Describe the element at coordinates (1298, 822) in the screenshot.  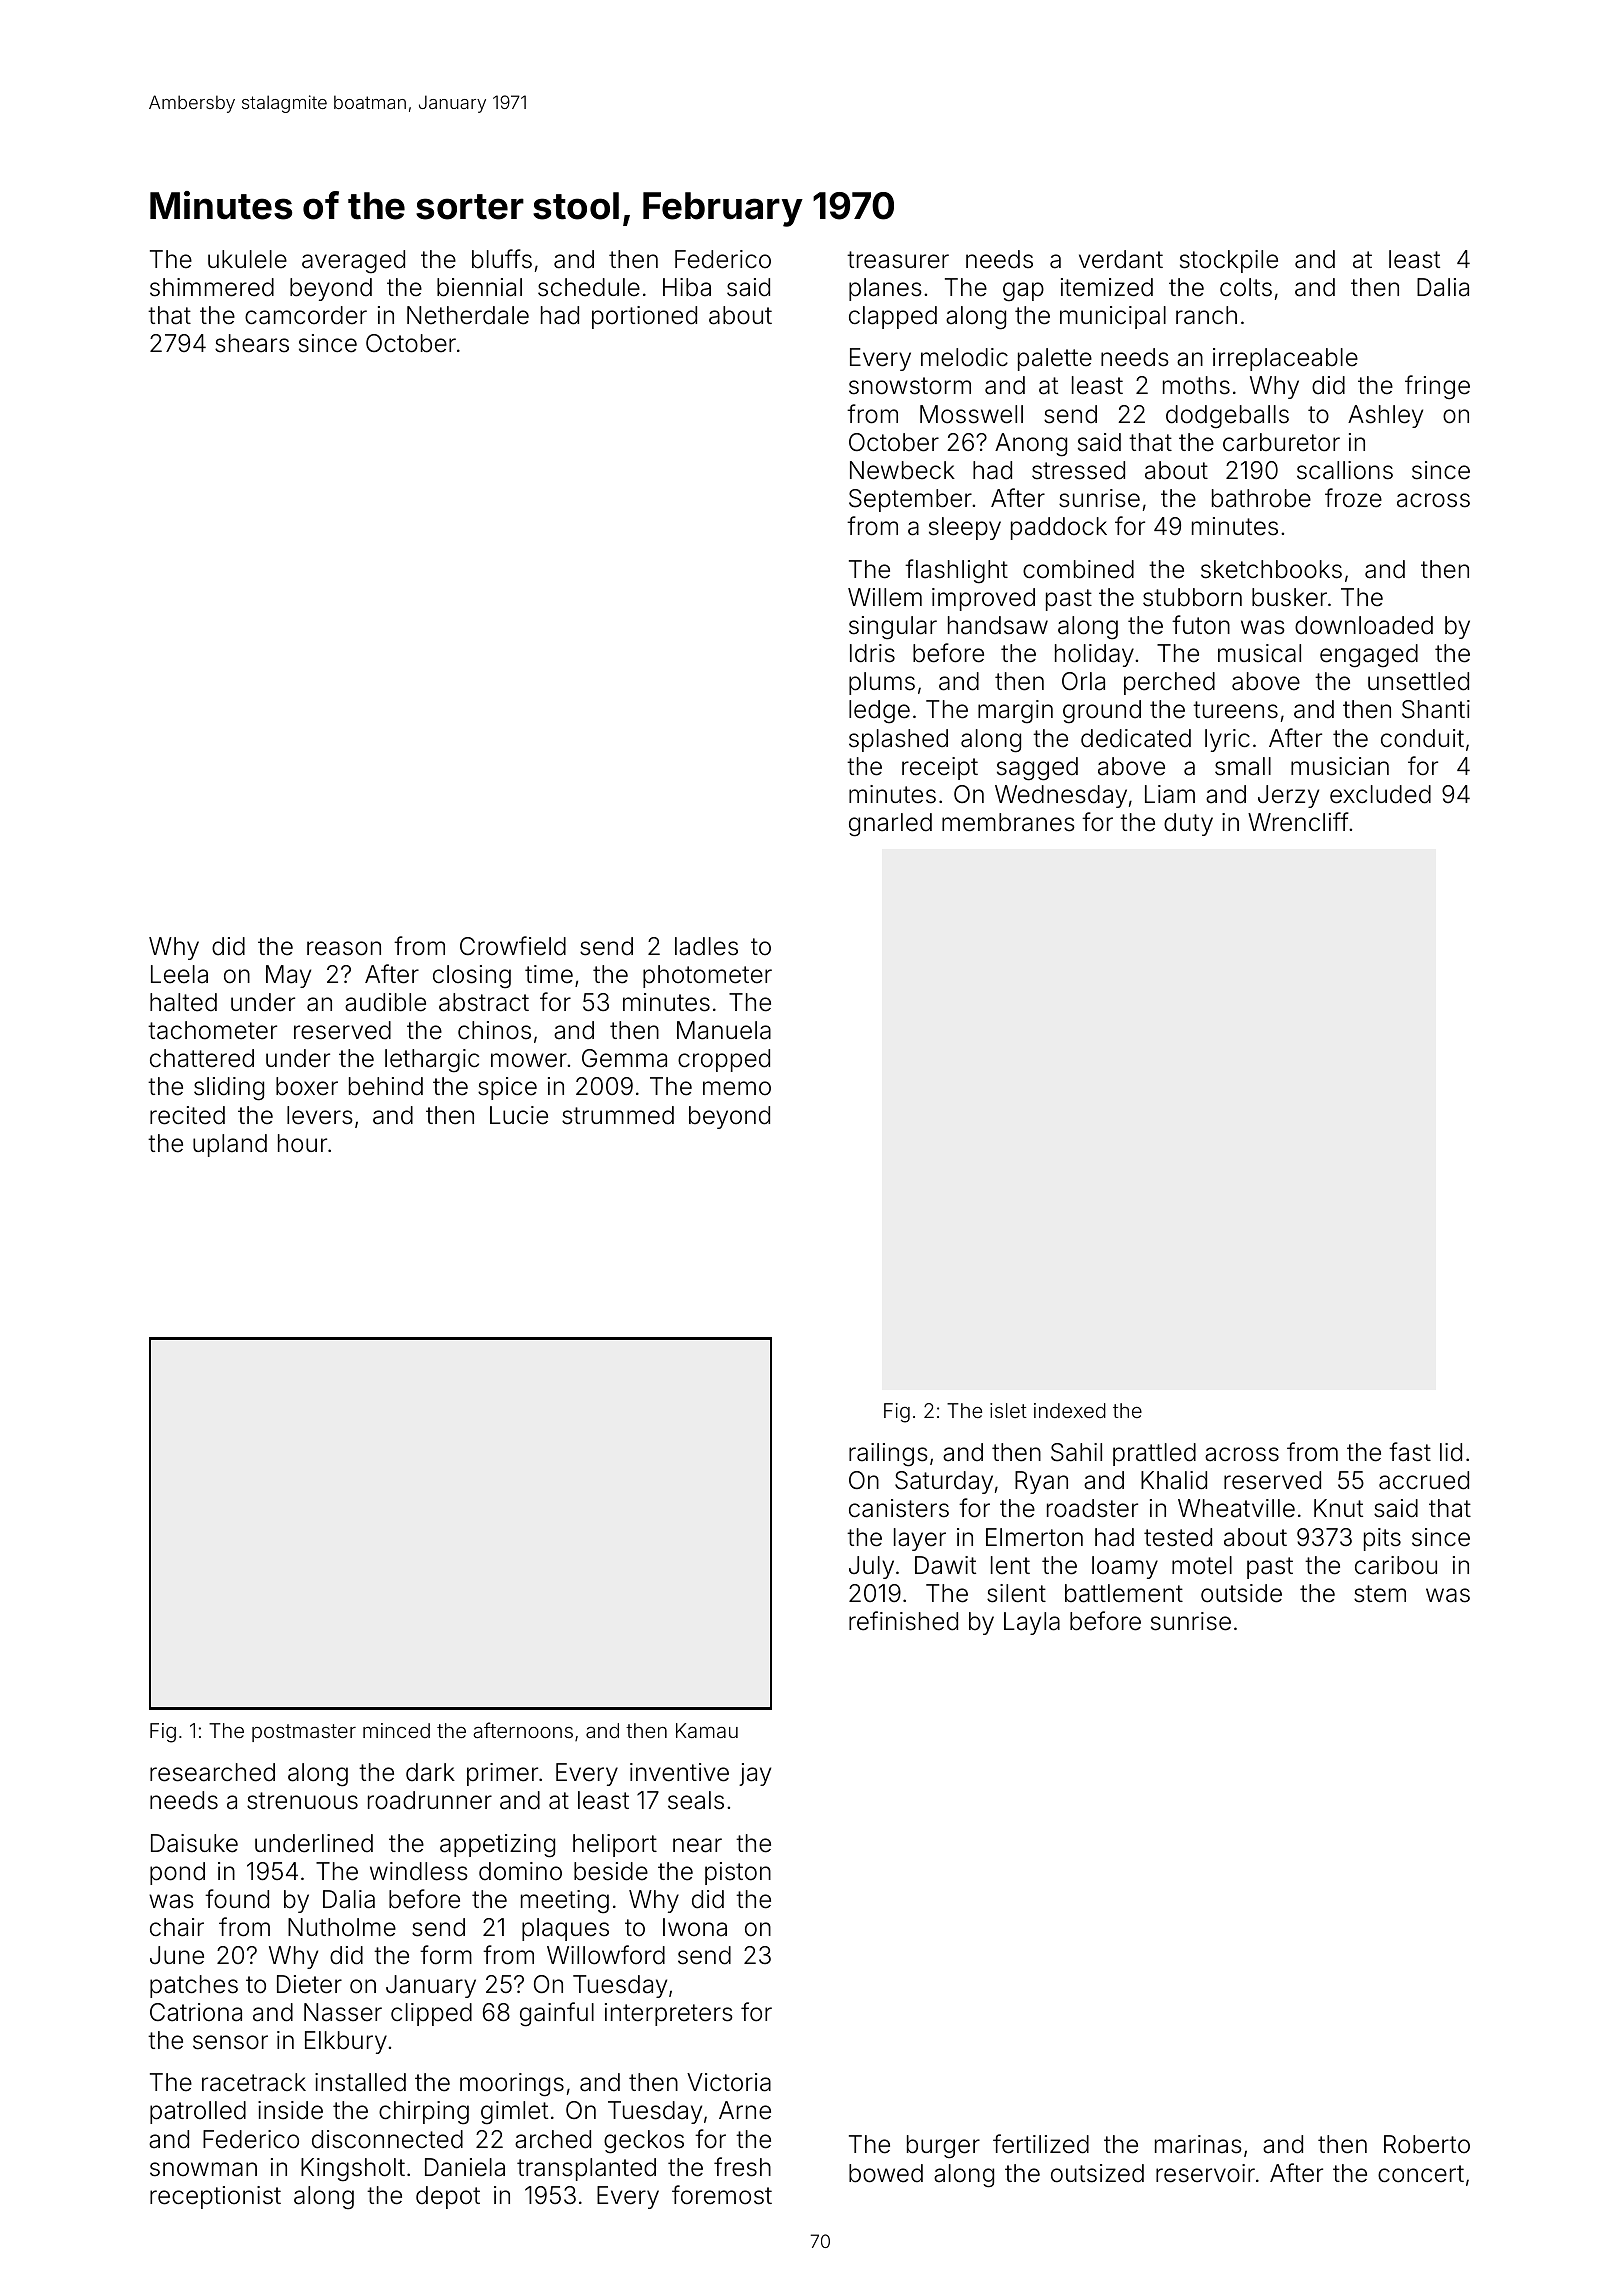
I see `Wrencliff` at that location.
